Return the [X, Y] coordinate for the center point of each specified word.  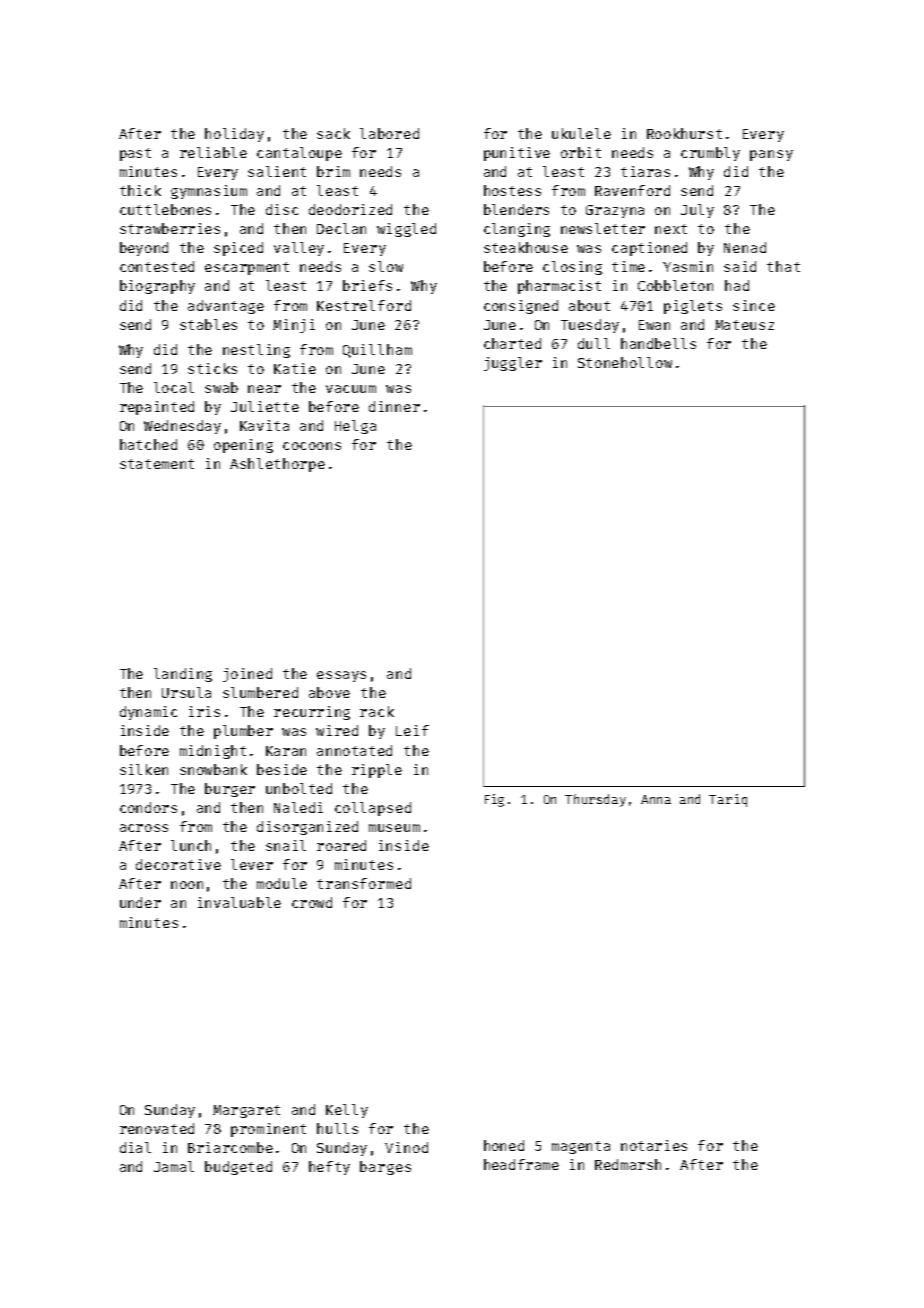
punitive [517, 154]
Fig [494, 800]
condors [148, 807]
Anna [656, 799]
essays [341, 676]
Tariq [728, 800]
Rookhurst [684, 133]
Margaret [246, 1111]
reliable [213, 152]
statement [157, 464]
